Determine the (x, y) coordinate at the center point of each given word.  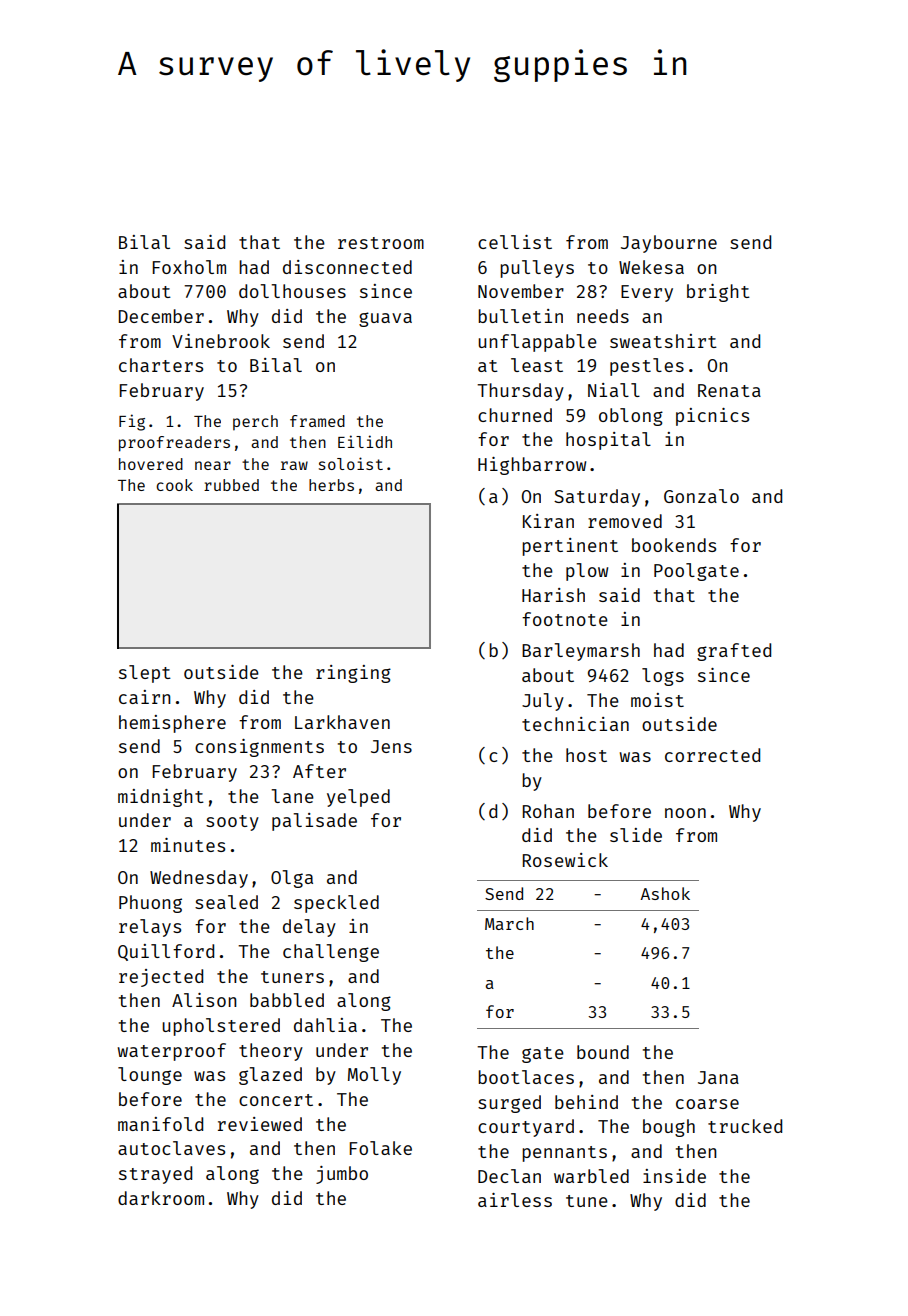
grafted (734, 652)
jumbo (342, 1175)
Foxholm (189, 267)
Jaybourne (669, 244)
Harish (553, 595)
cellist (515, 242)
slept (145, 674)
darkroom (161, 1198)
